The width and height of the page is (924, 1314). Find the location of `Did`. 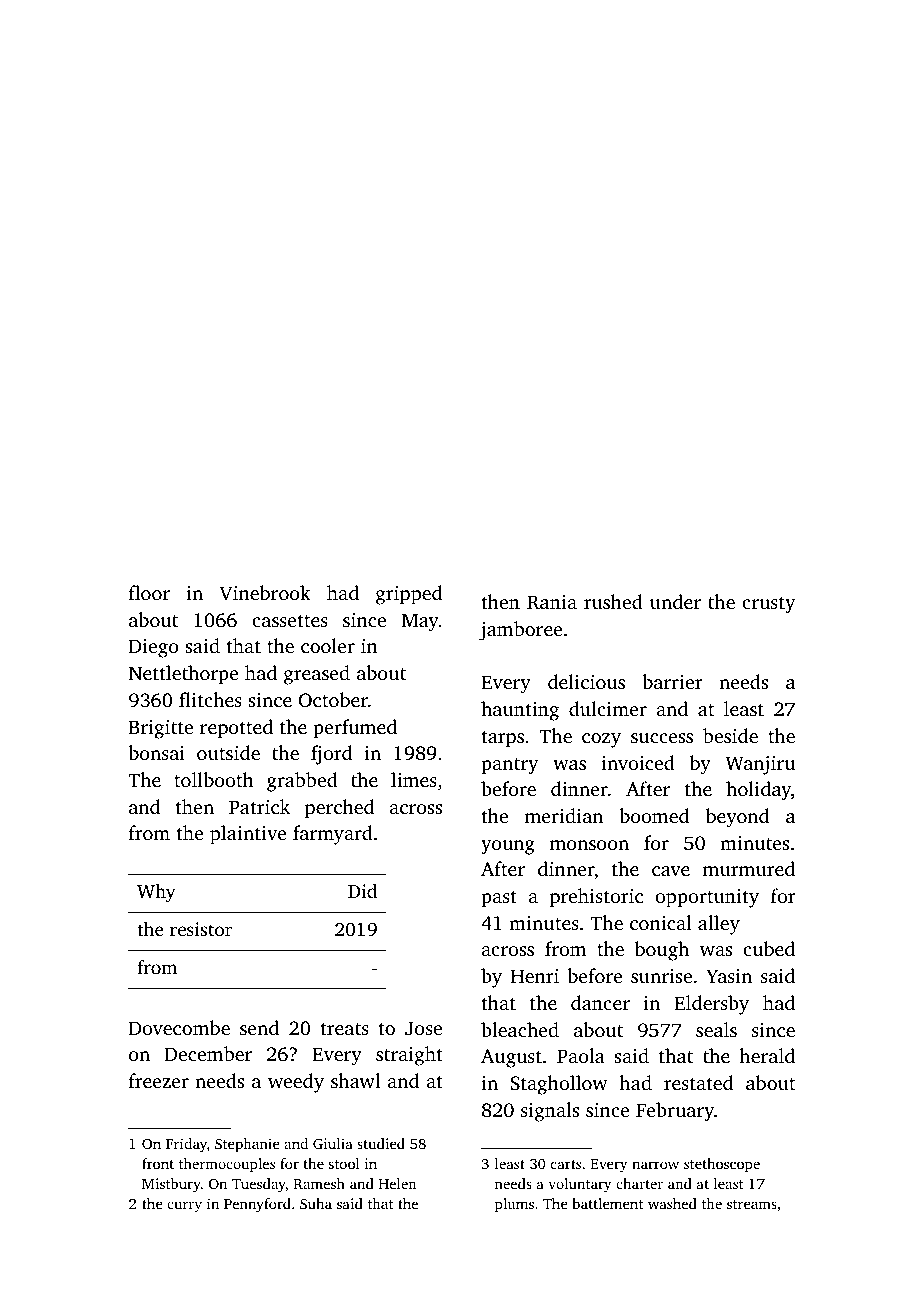

Did is located at coordinates (362, 891).
